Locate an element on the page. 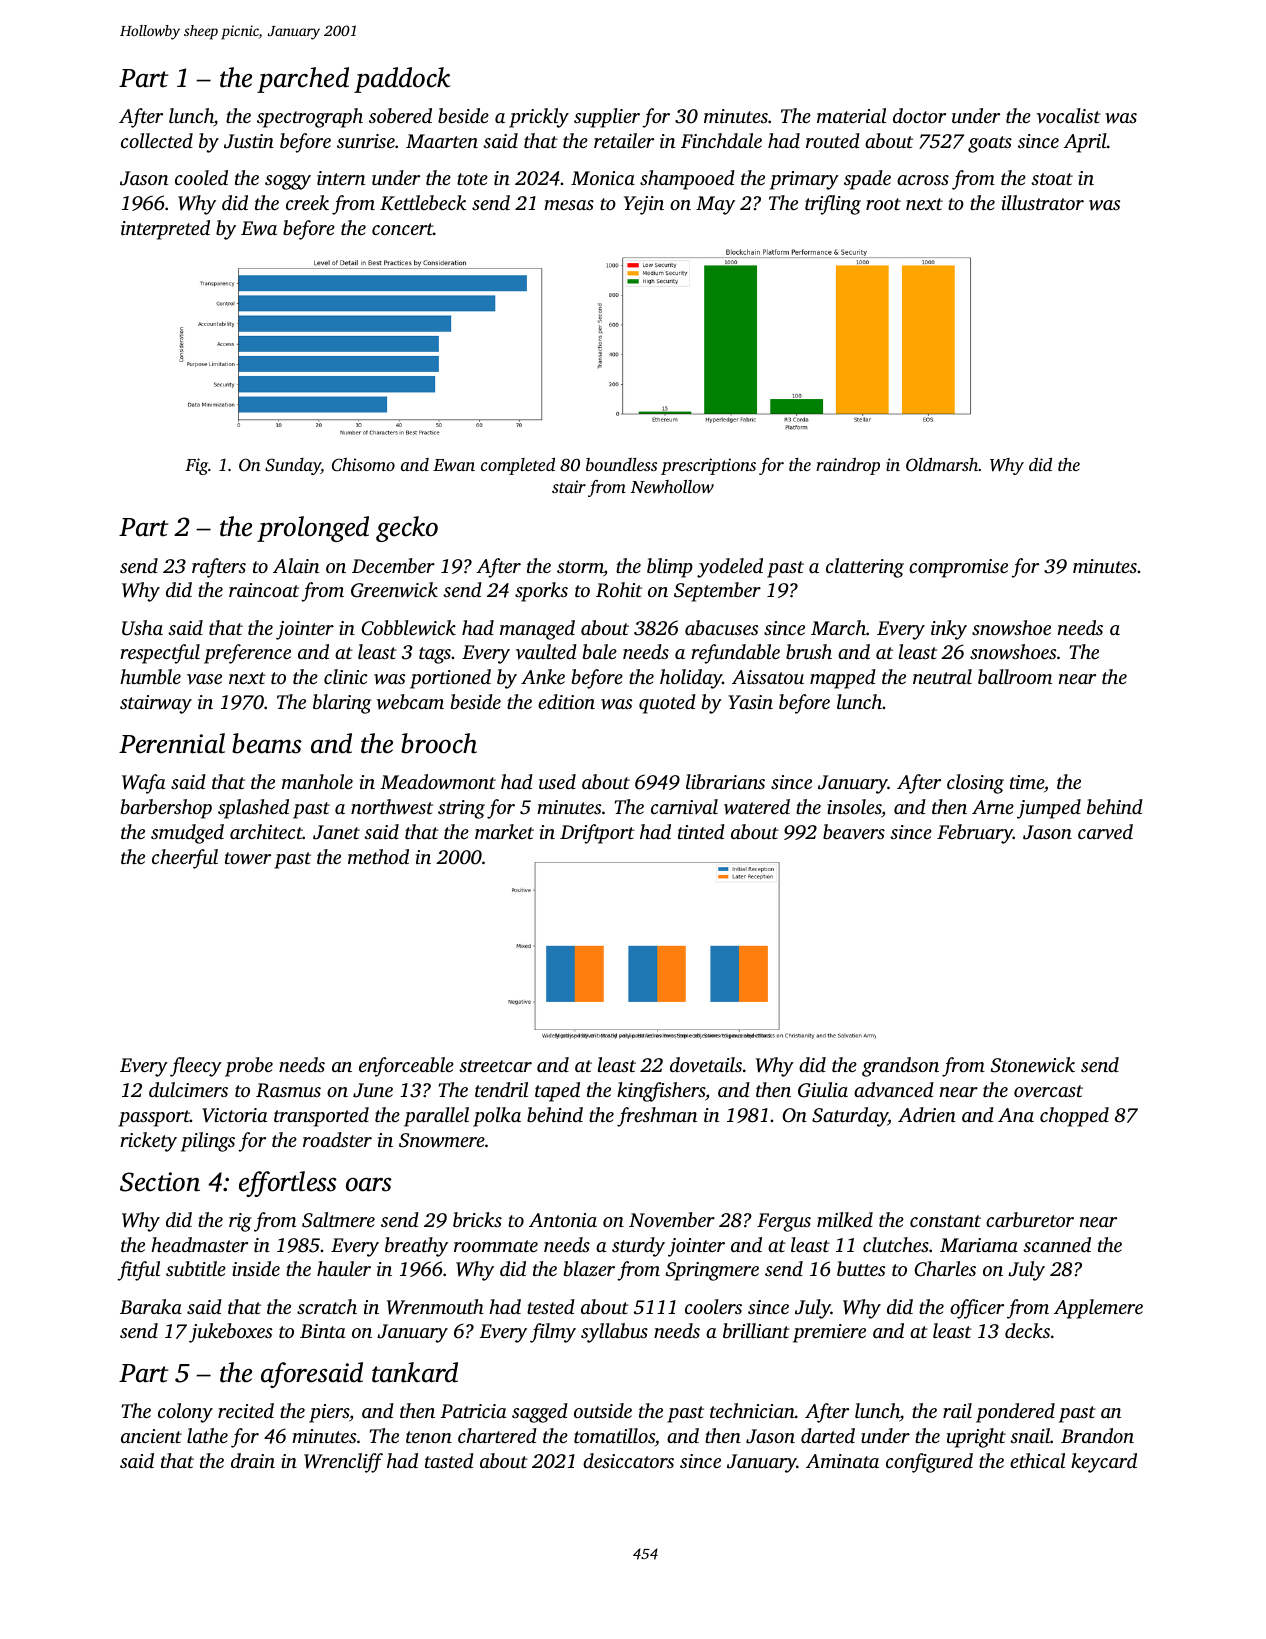 The width and height of the image is (1266, 1639). parched is located at coordinates (303, 80).
